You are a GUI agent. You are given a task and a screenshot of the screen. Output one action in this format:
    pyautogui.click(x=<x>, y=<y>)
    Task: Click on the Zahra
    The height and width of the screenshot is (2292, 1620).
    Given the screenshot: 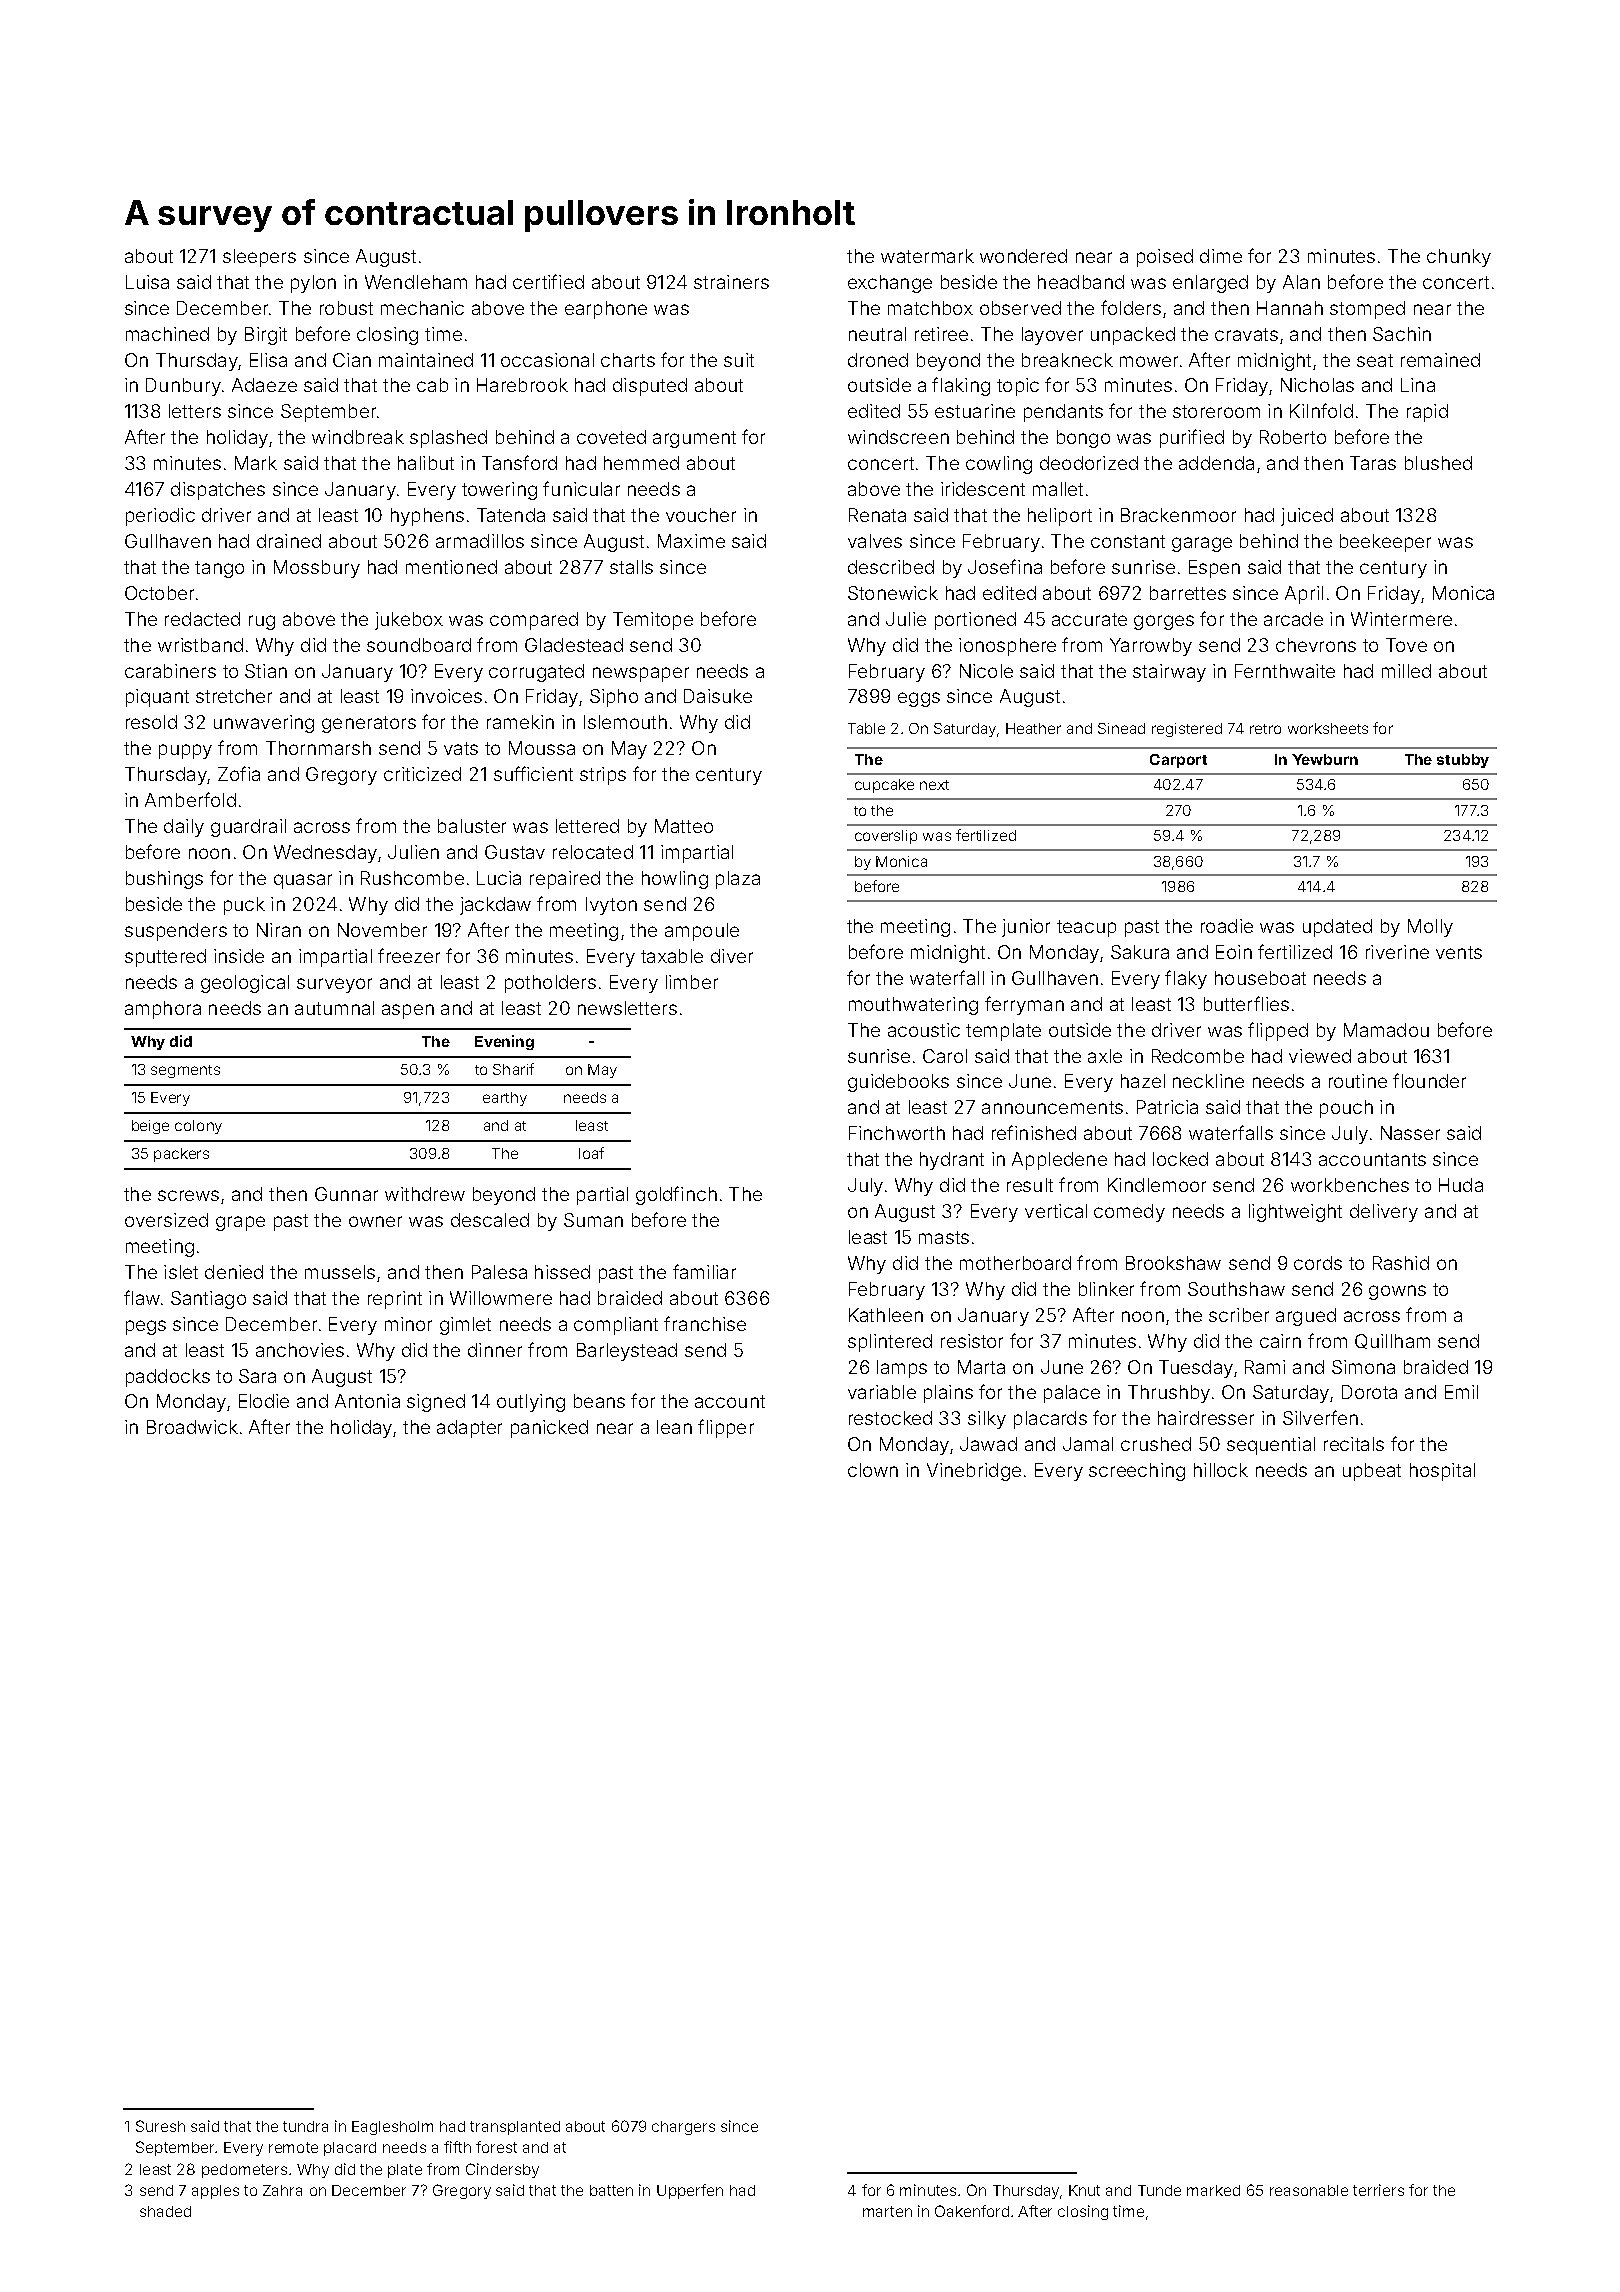 What is the action you would take?
    pyautogui.click(x=282, y=2190)
